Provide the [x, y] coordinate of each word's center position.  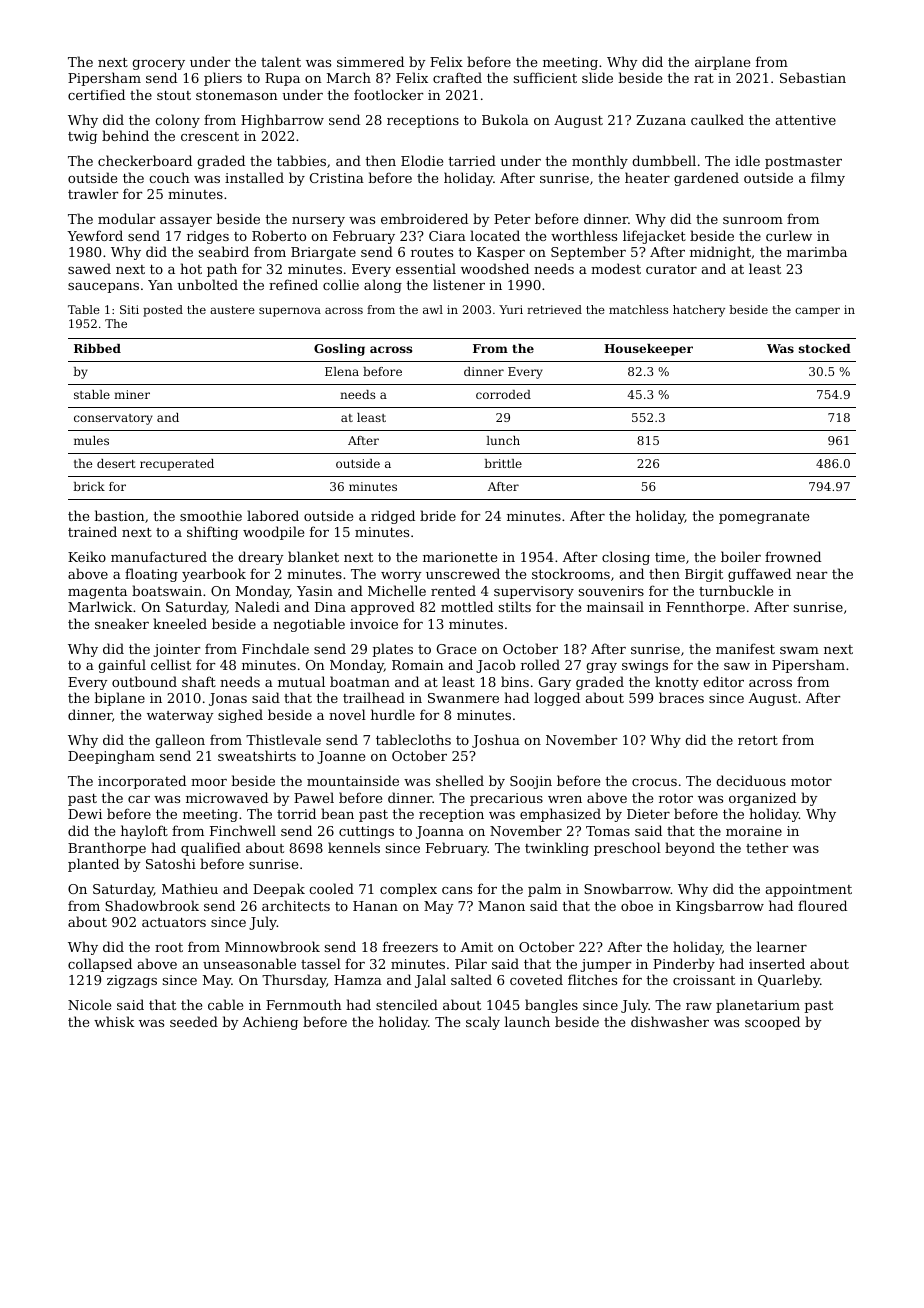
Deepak [279, 890]
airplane [722, 63]
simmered [370, 61]
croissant [704, 980]
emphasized [560, 815]
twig [82, 137]
